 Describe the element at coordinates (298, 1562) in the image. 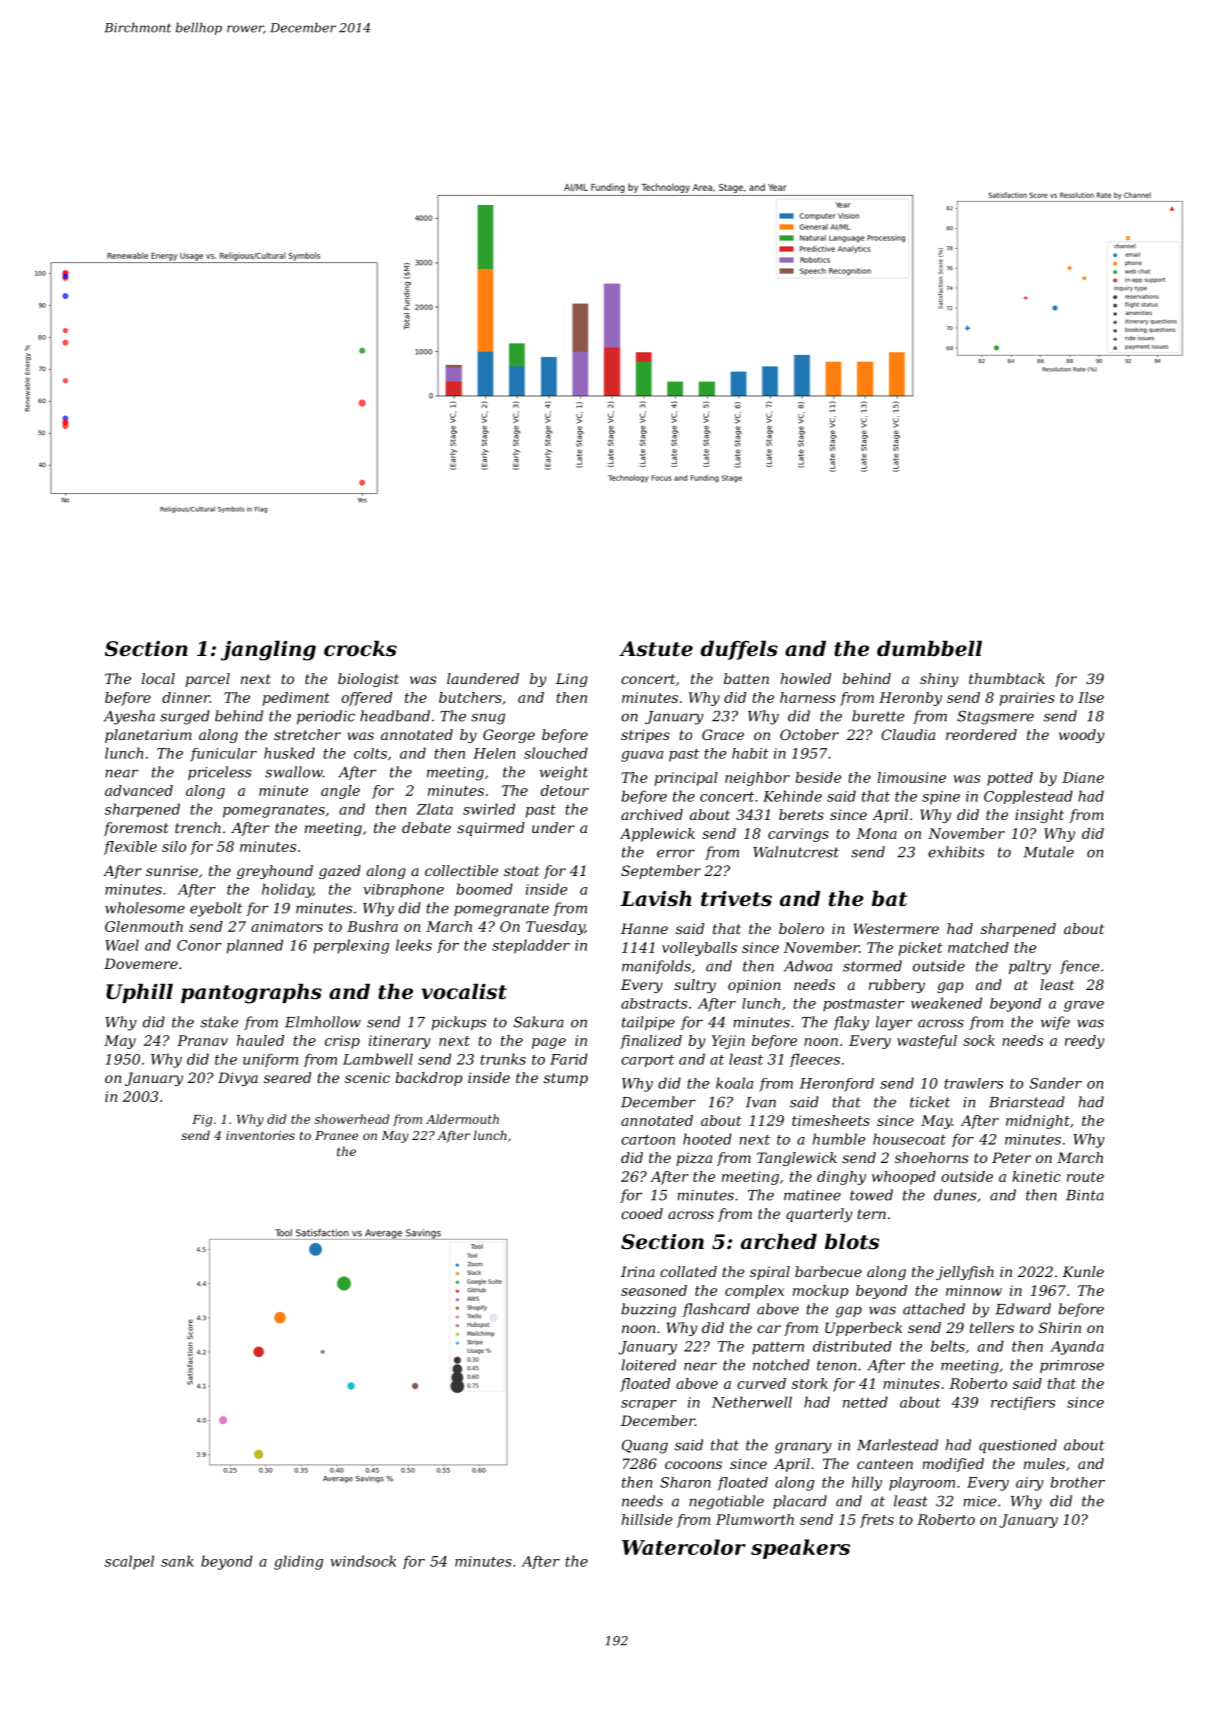

I see `gliding` at that location.
